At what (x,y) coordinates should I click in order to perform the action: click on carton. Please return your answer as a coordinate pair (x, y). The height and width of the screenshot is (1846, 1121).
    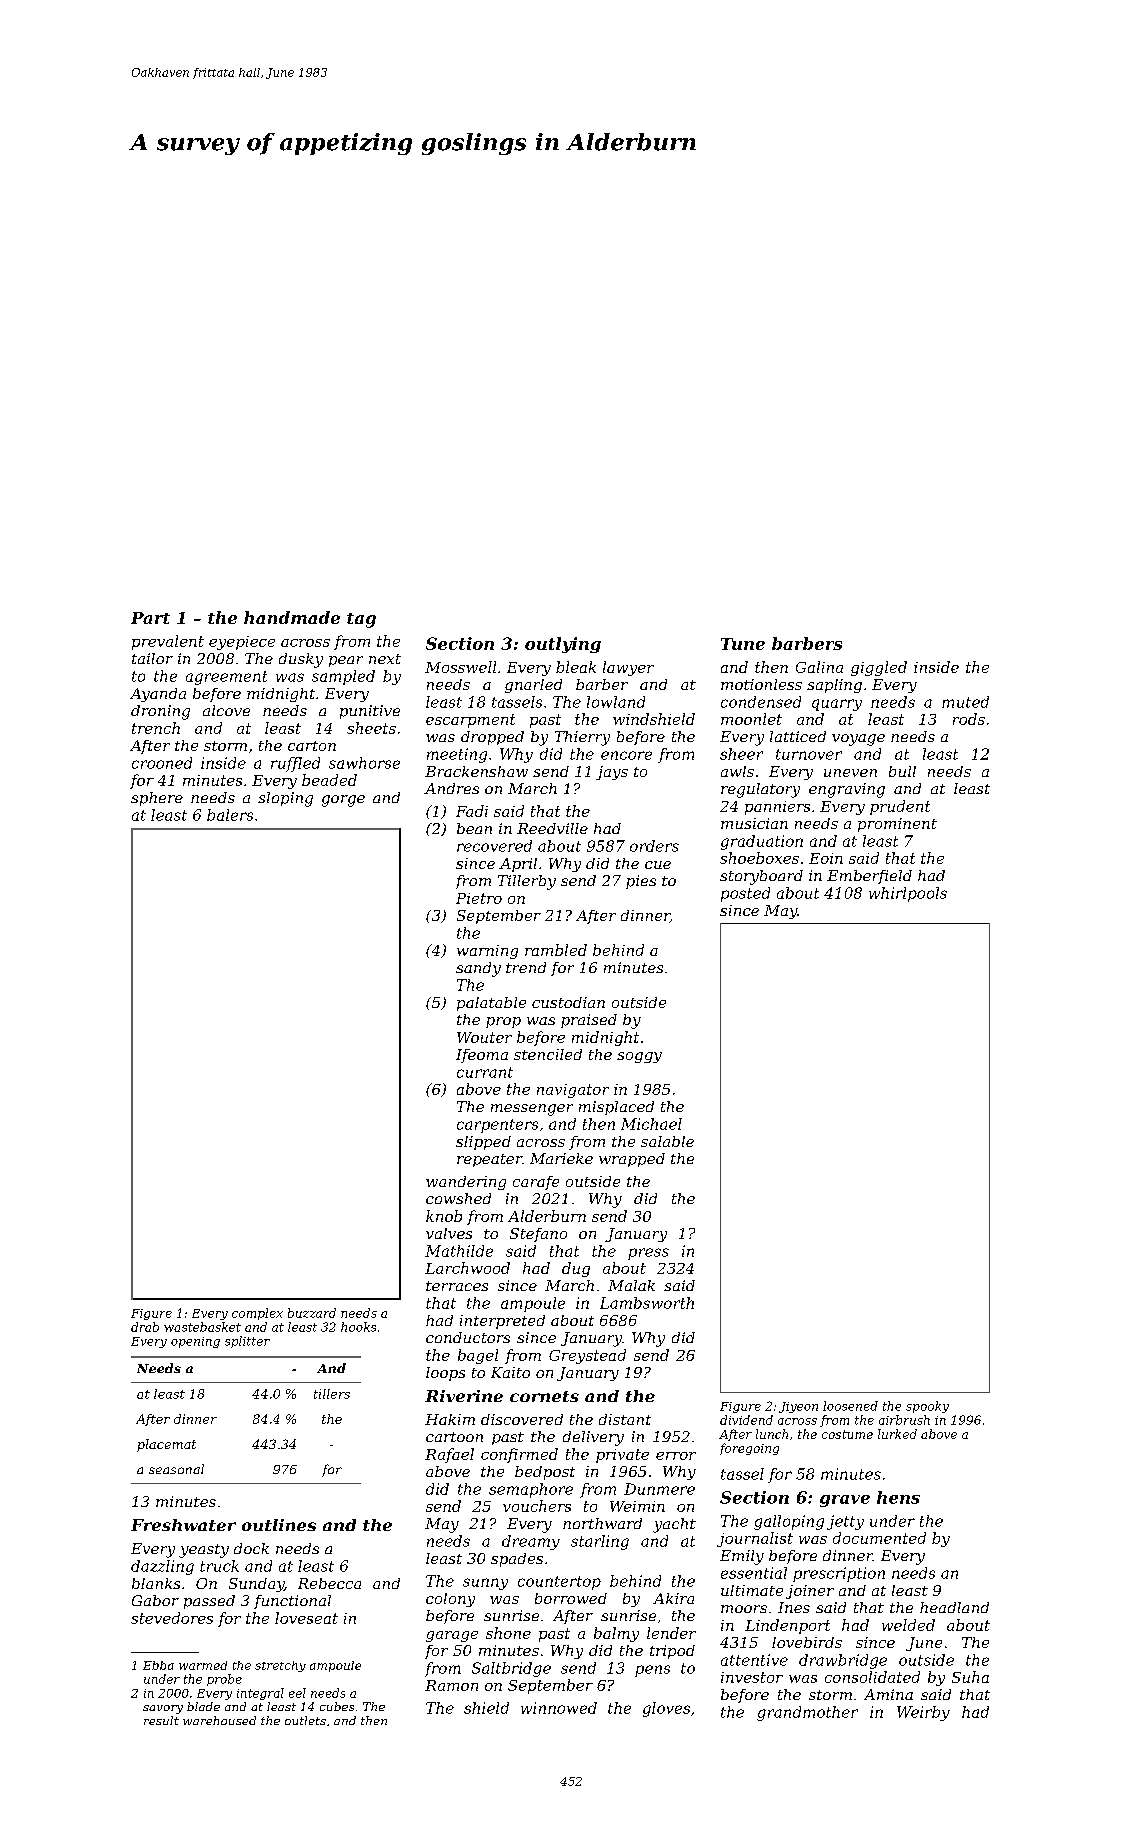
    Looking at the image, I should click on (312, 746).
